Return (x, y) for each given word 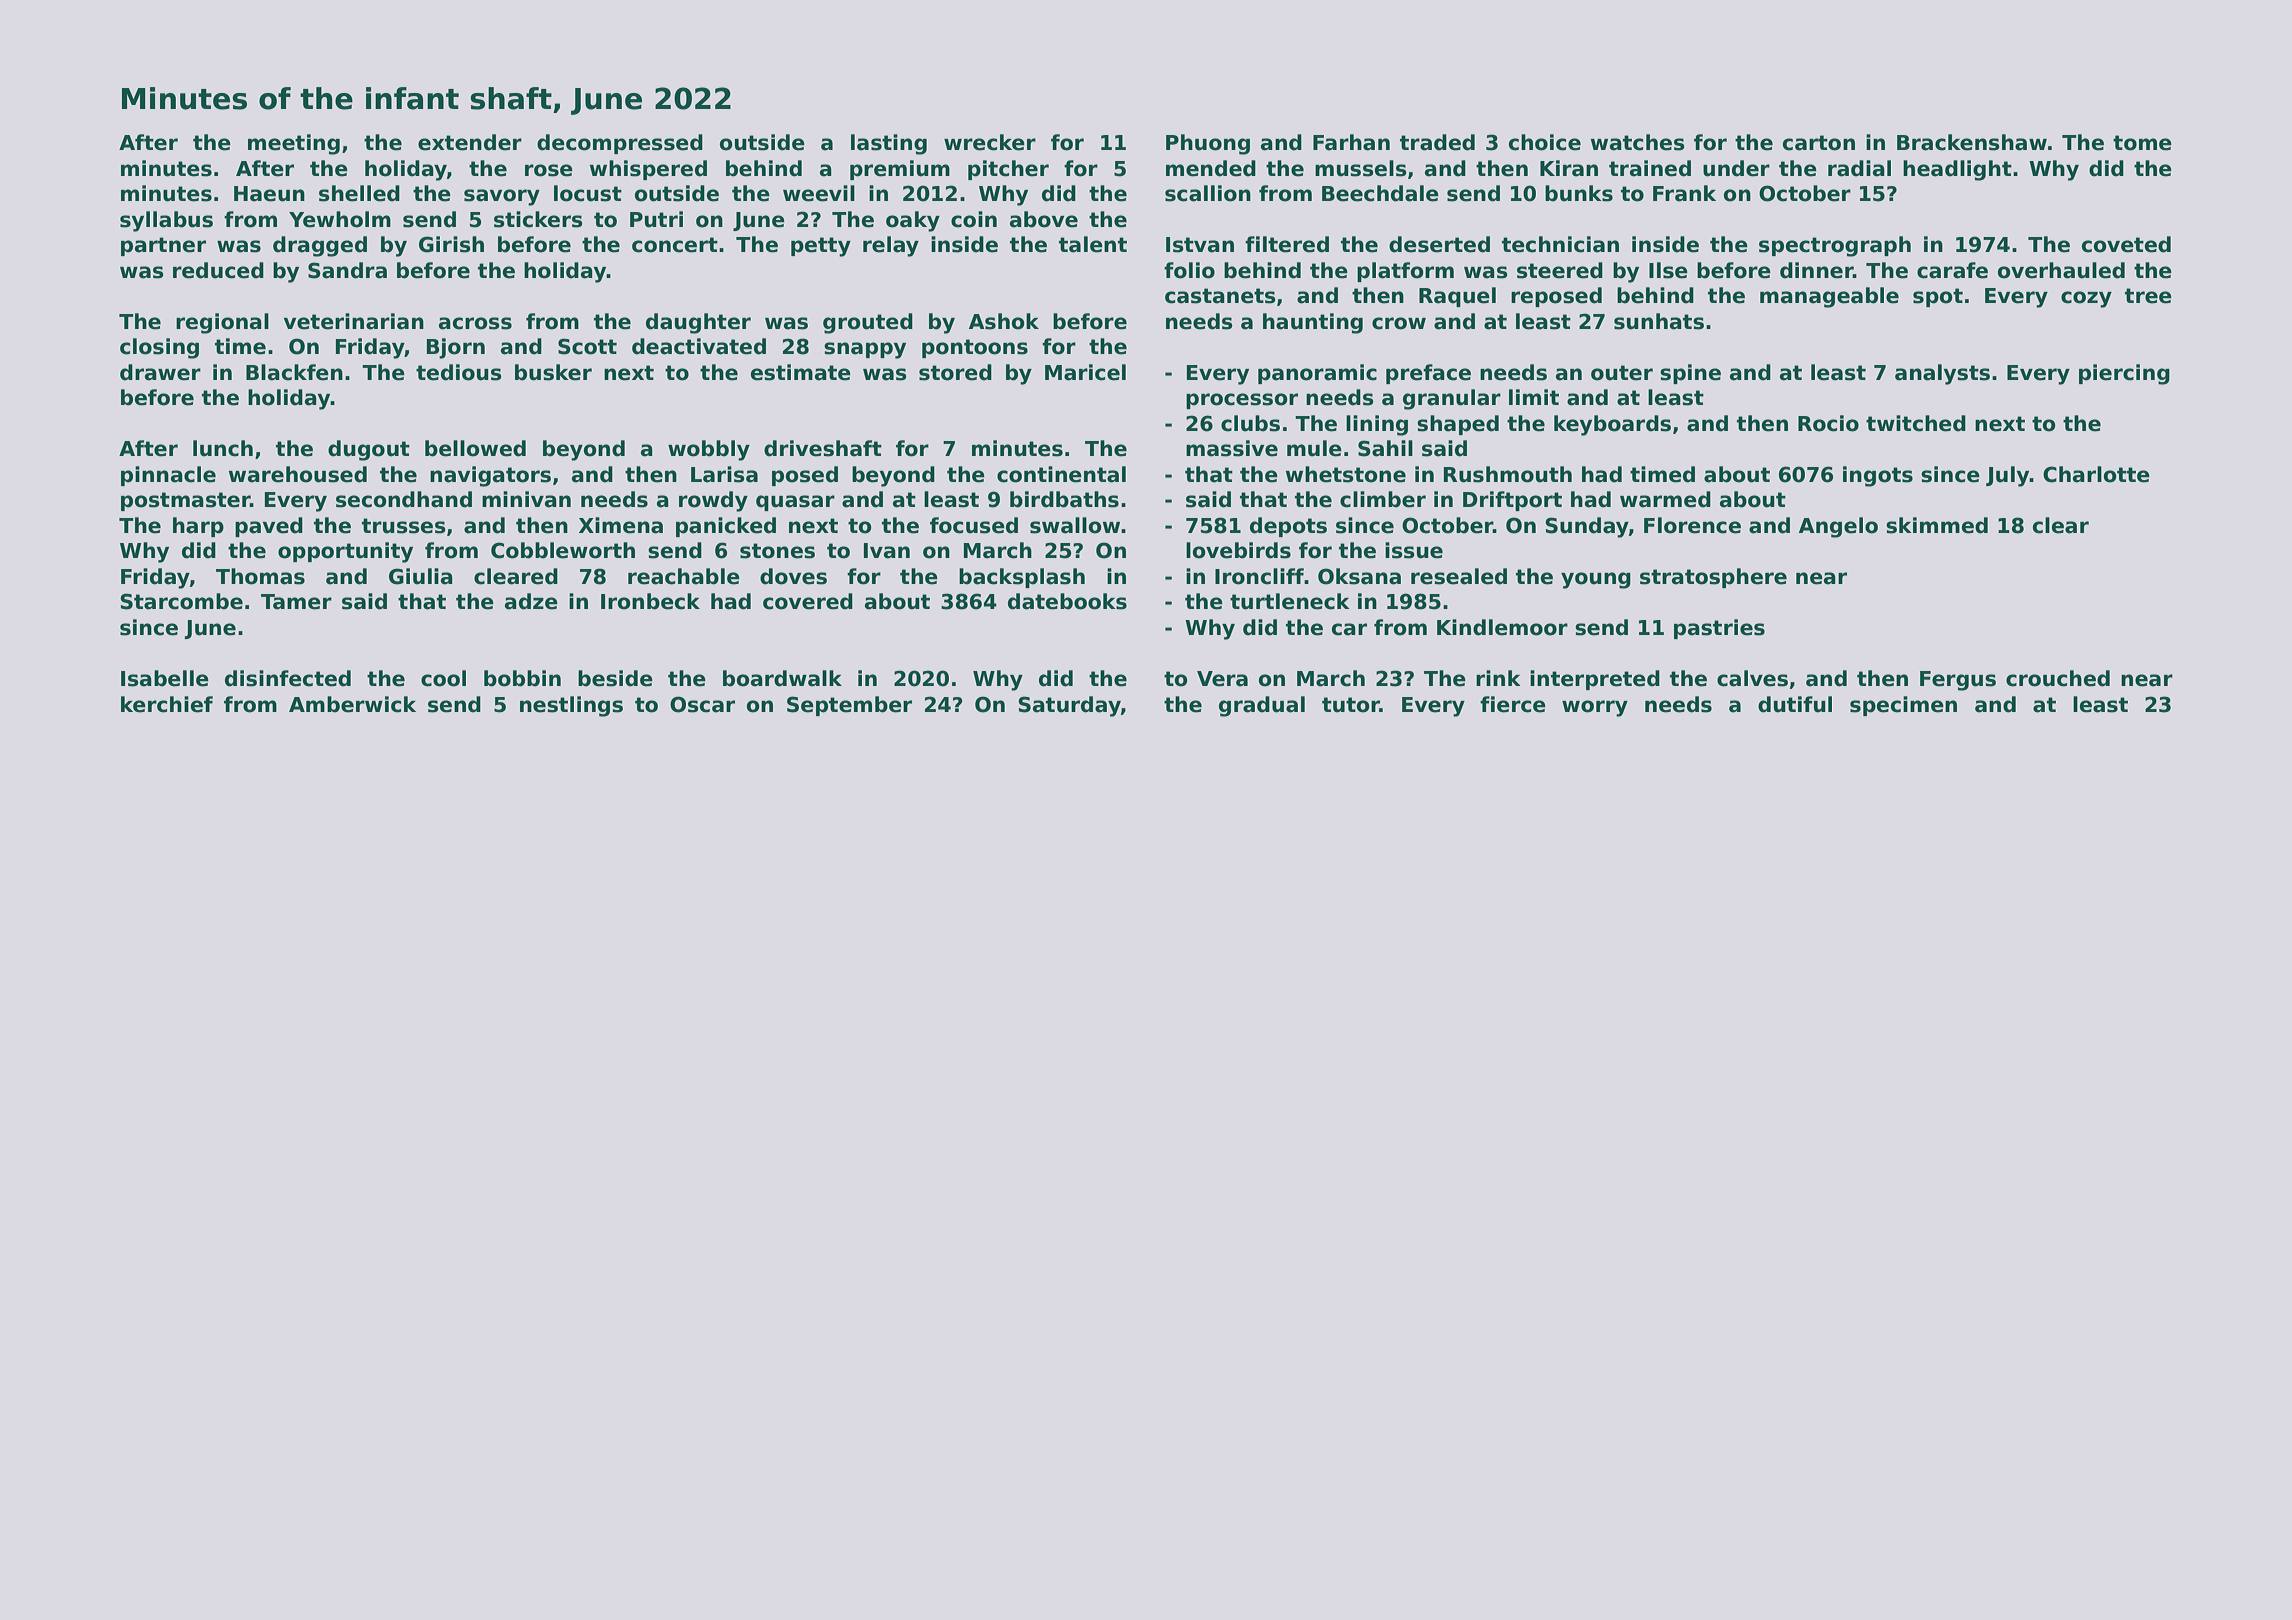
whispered (648, 170)
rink (1498, 678)
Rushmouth (1508, 474)
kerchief (167, 704)
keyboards (1612, 425)
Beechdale (1380, 193)
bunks (1579, 193)
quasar (795, 503)
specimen (1903, 706)
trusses (404, 526)
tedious (459, 372)
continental (1061, 474)
